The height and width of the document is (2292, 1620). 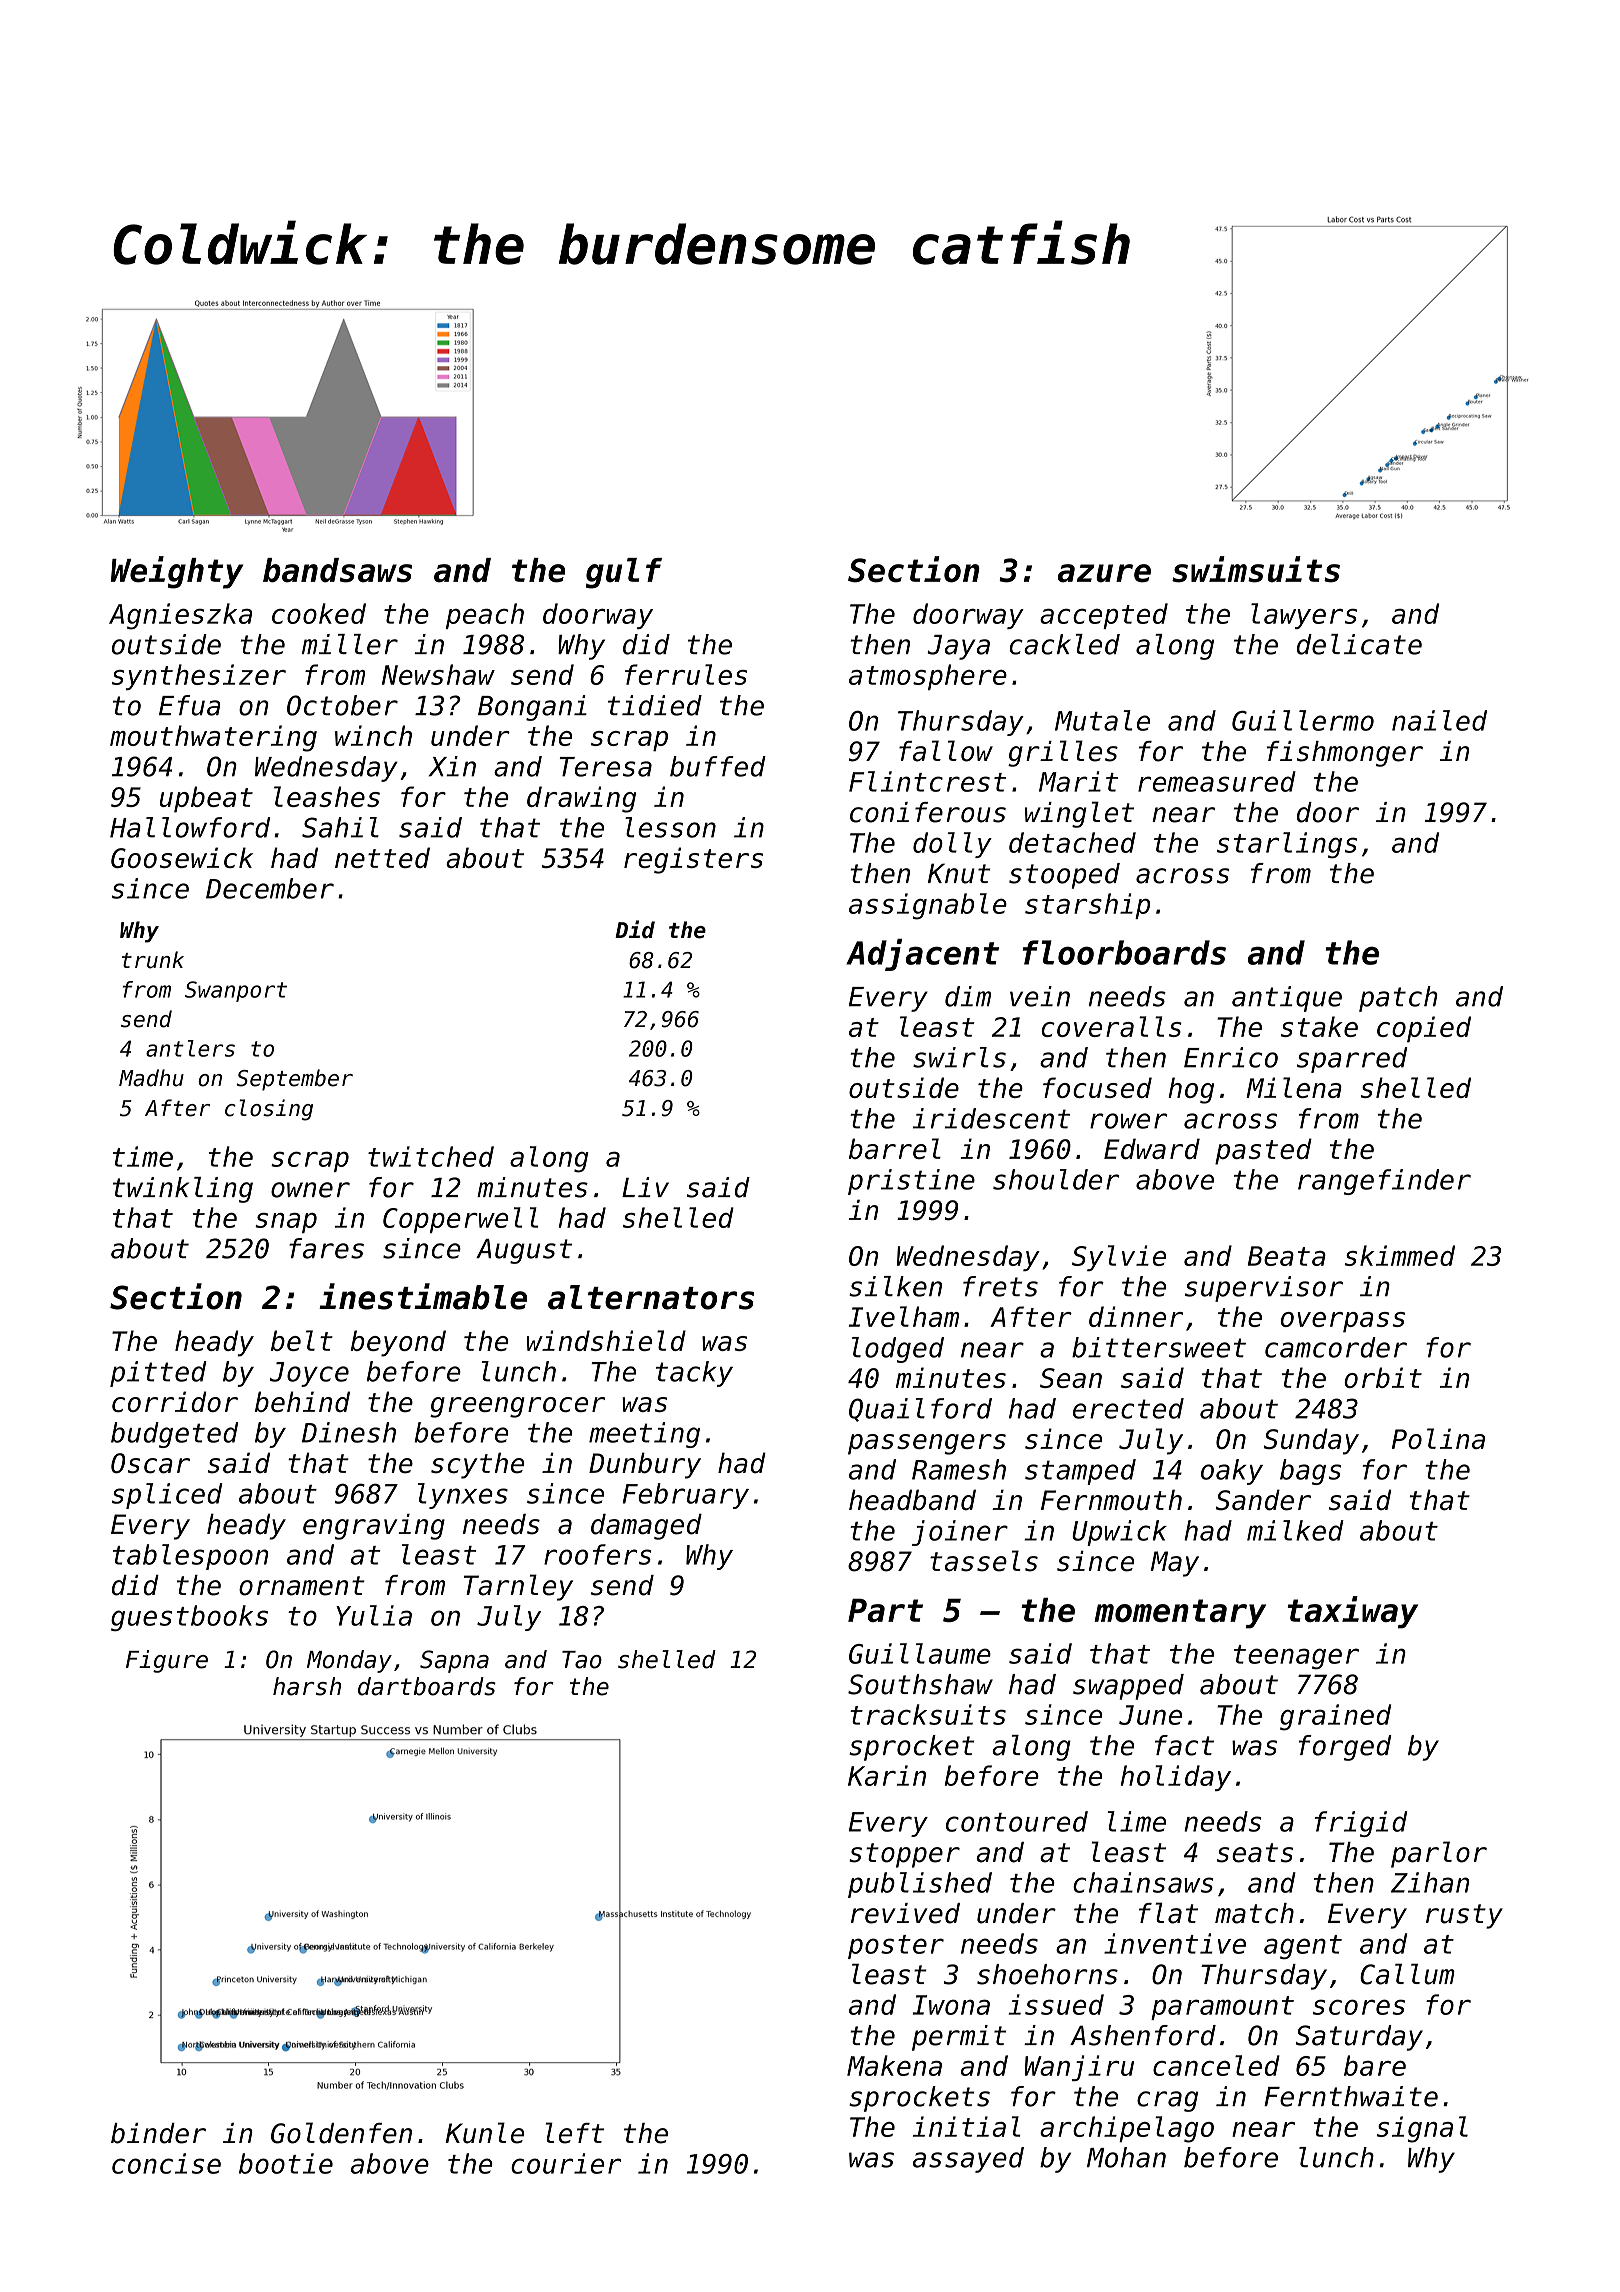 What do you see at coordinates (1231, 1057) in the document?
I see `Enrico` at bounding box center [1231, 1057].
